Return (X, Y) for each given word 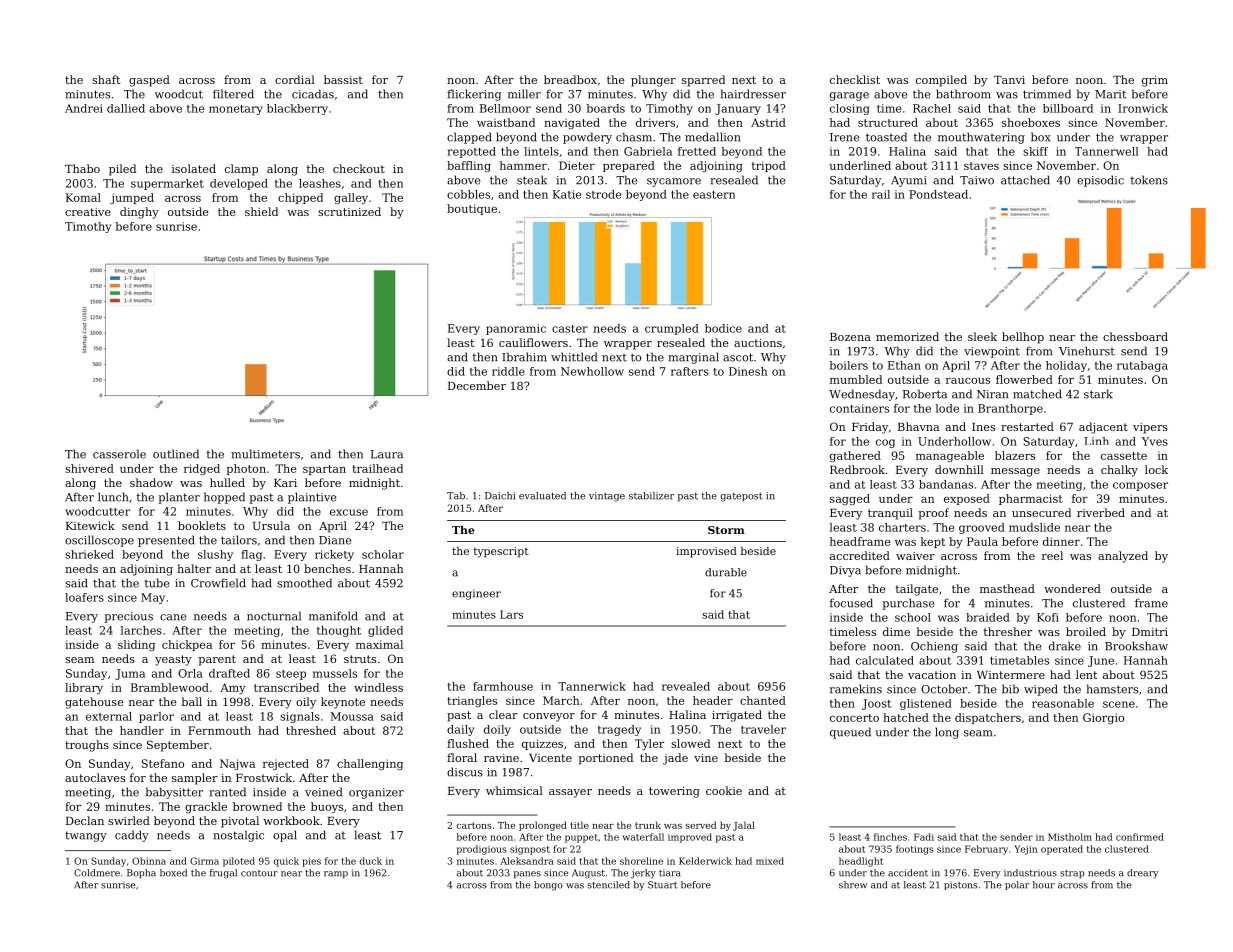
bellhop (1023, 338)
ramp (336, 874)
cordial (295, 79)
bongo (548, 886)
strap (1072, 874)
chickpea (187, 645)
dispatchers (988, 718)
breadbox (570, 79)
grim (1155, 81)
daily (460, 730)
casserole (119, 454)
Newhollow (592, 371)
